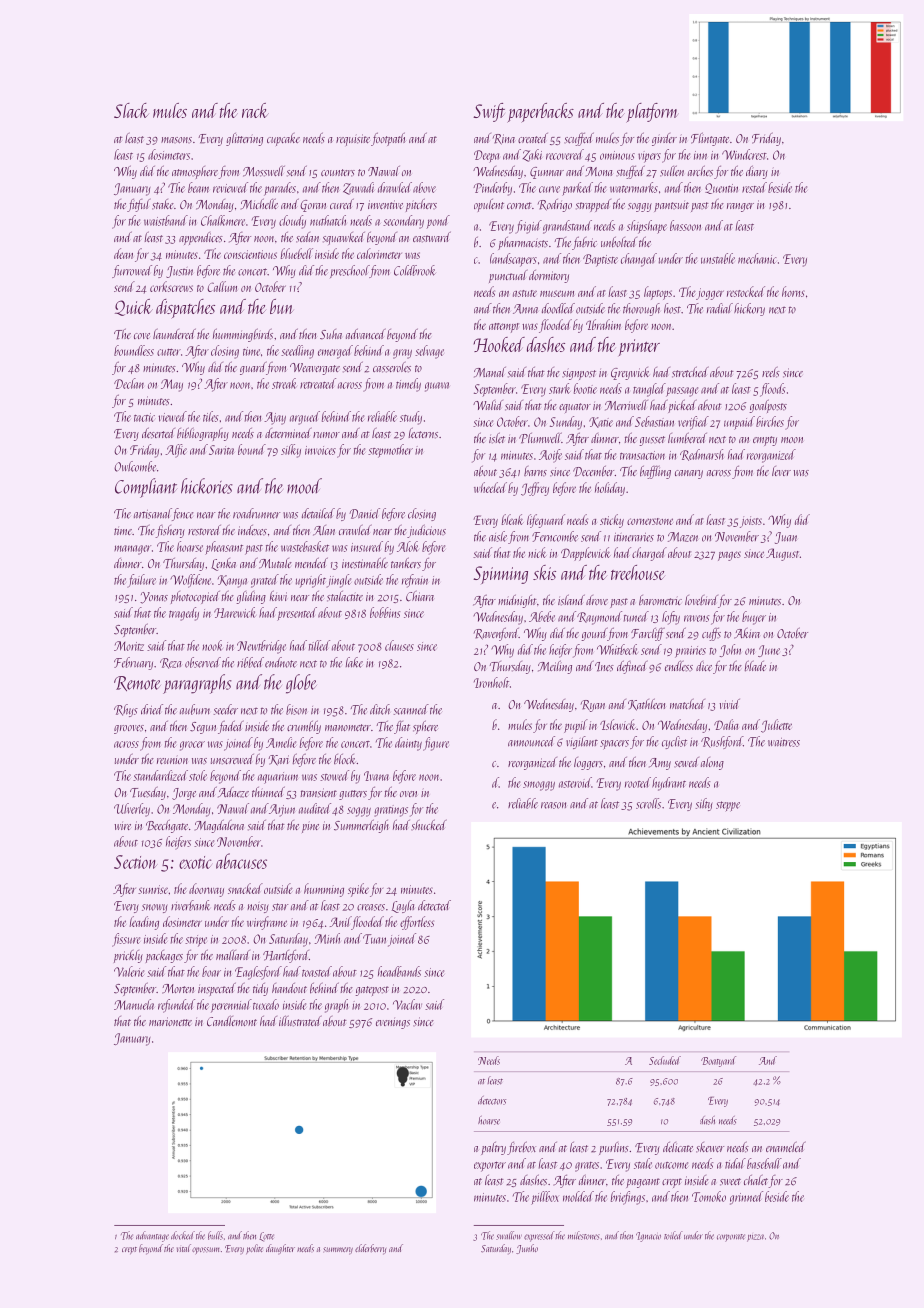 Image resolution: width=924 pixels, height=1308 pixels. I want to click on Walid, so click(488, 405).
